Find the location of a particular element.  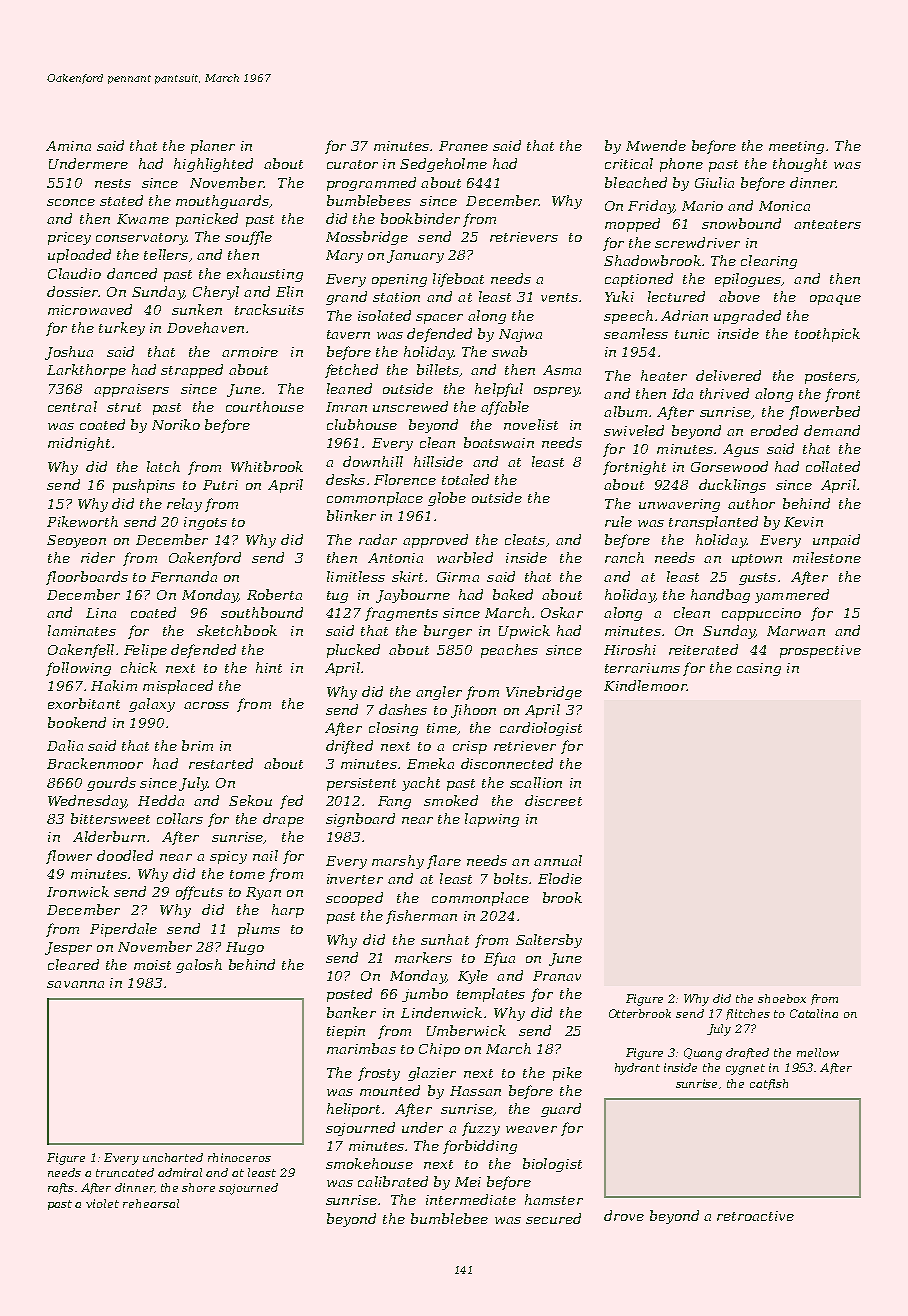

Marwan is located at coordinates (796, 631).
